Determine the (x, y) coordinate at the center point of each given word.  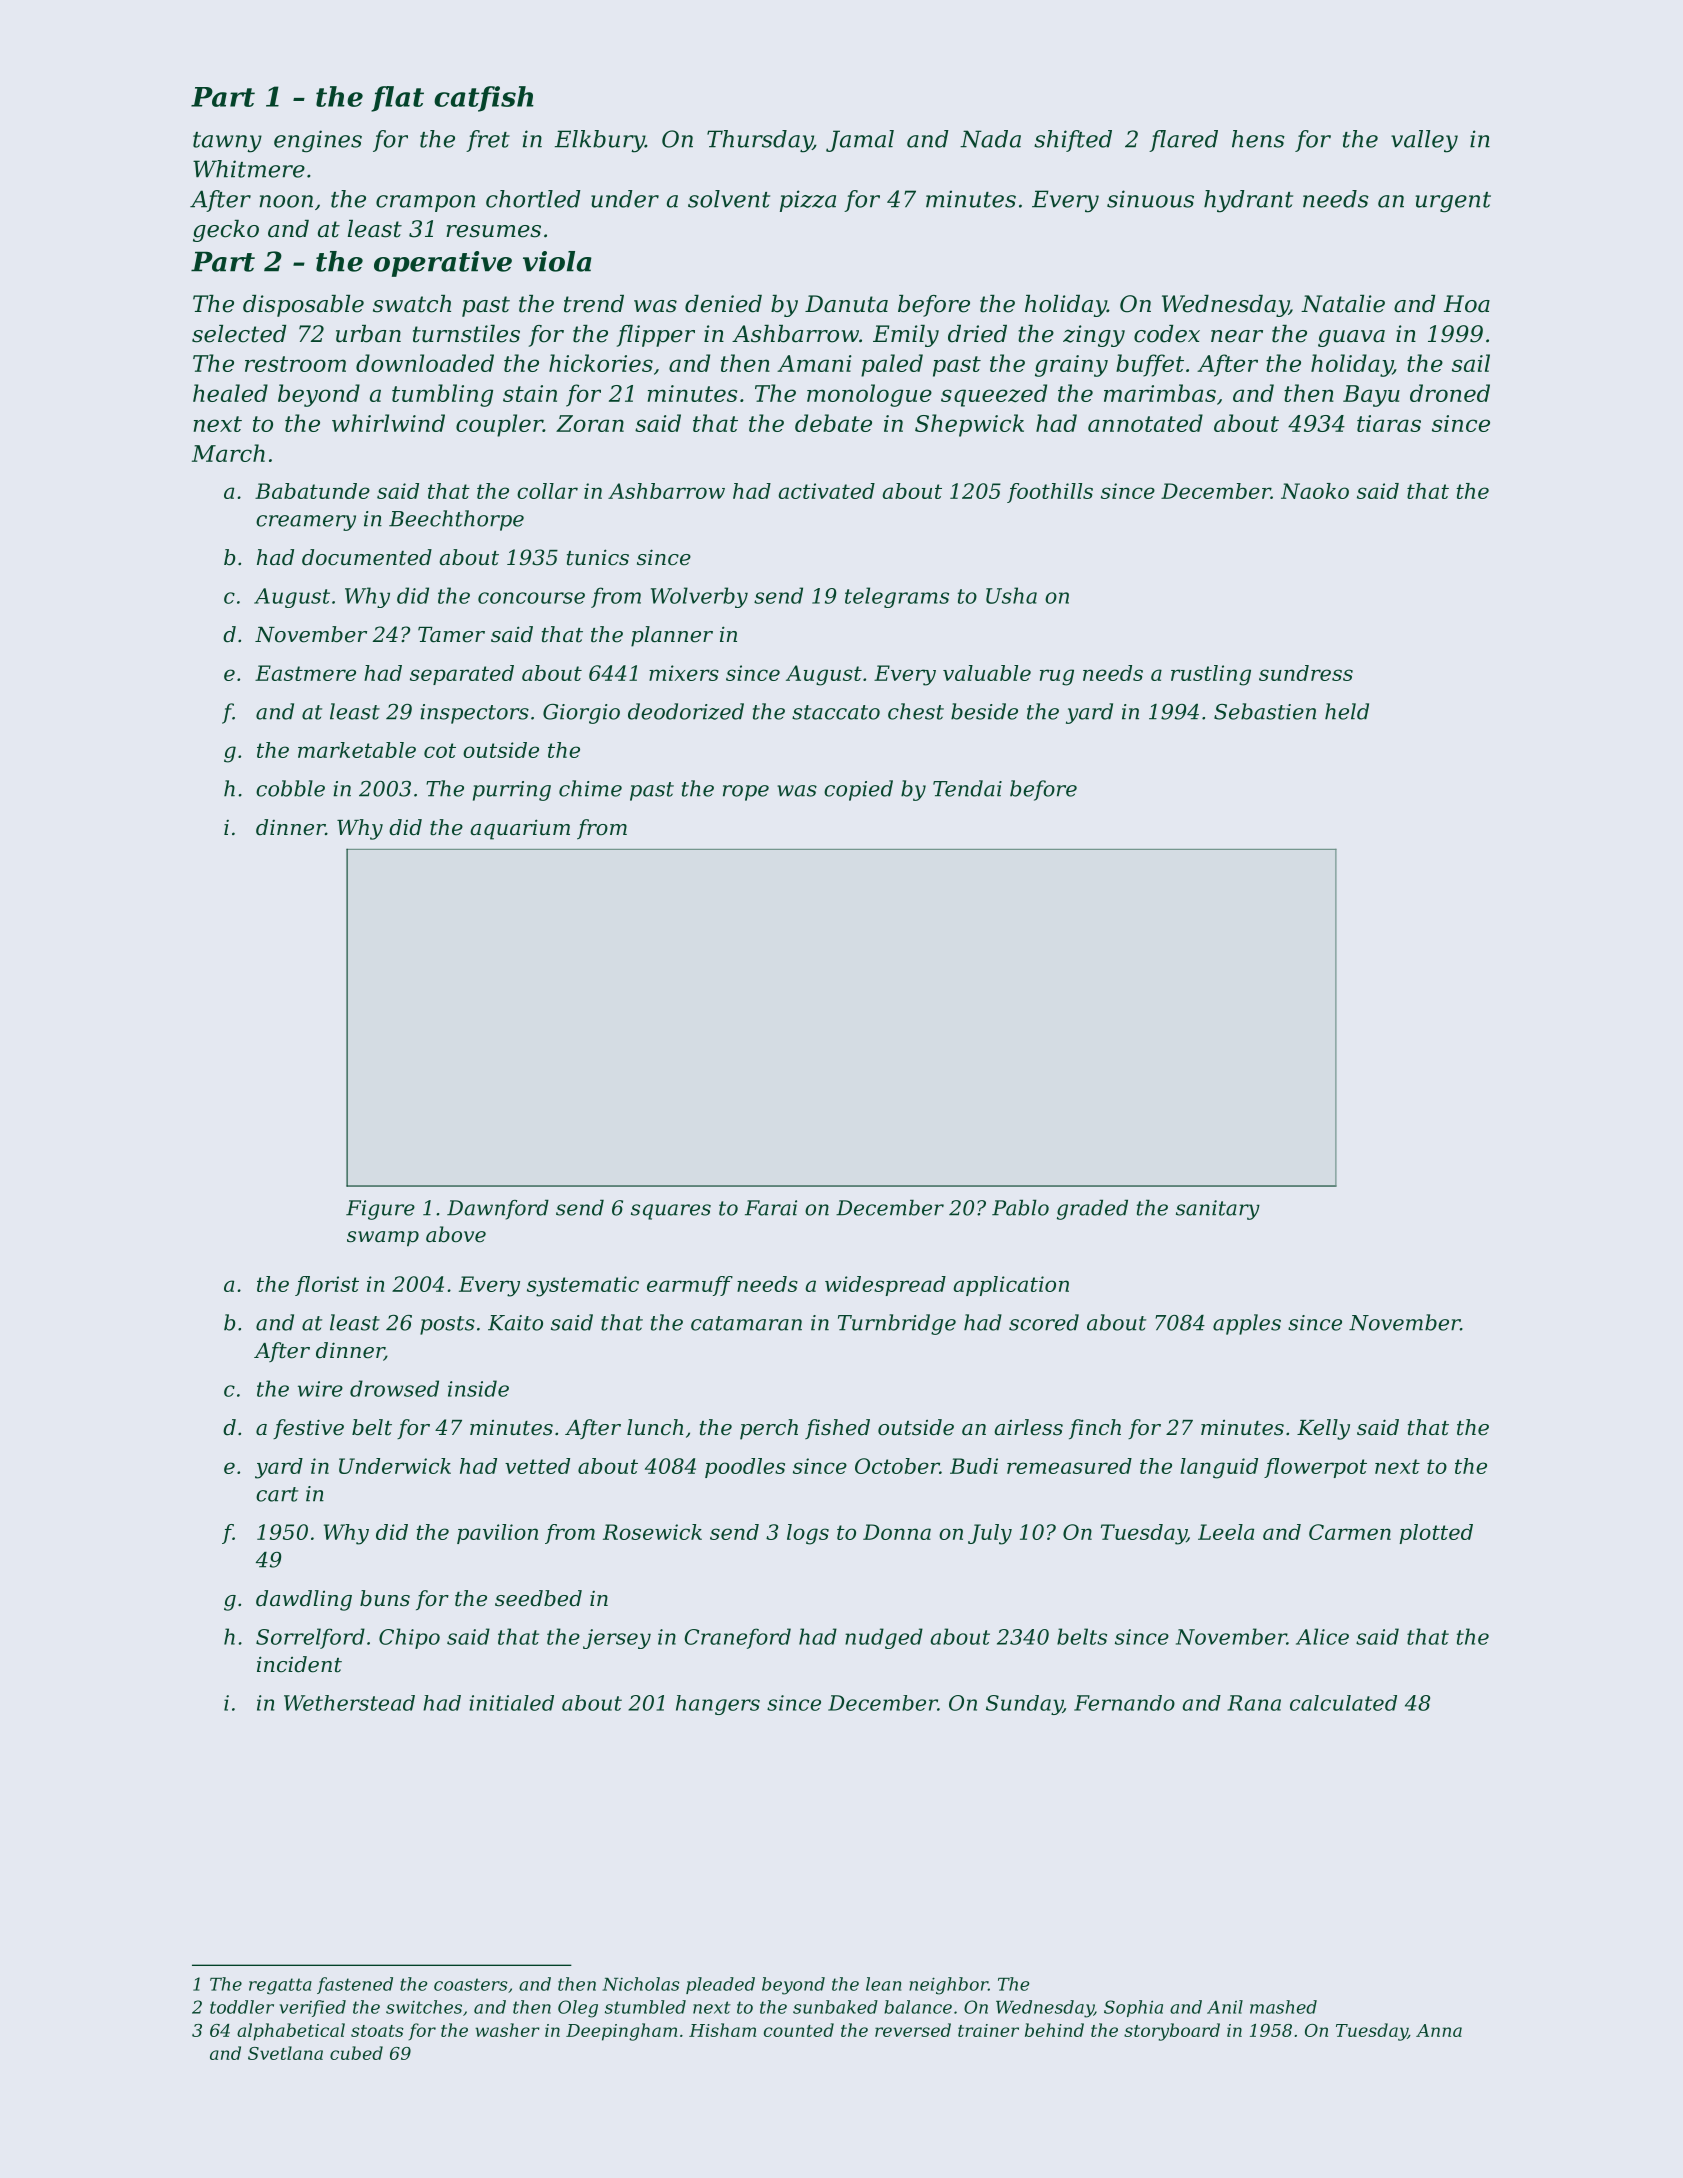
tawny (227, 142)
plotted (1436, 1534)
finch (1095, 1429)
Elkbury (600, 141)
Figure (380, 1210)
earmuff (690, 1286)
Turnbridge (897, 1324)
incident (299, 1664)
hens (1258, 139)
